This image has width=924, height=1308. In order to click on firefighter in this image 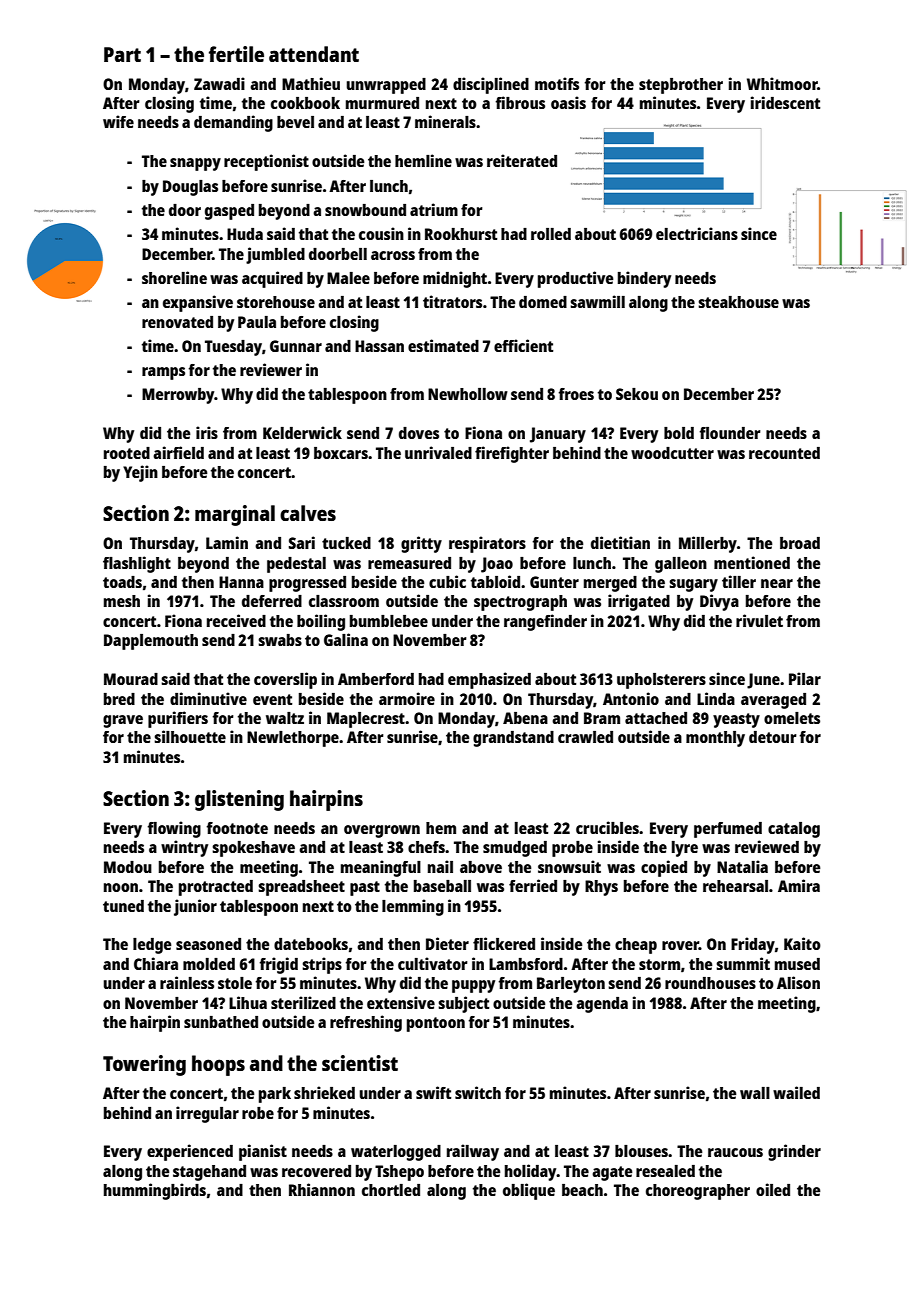, I will do `click(512, 454)`.
